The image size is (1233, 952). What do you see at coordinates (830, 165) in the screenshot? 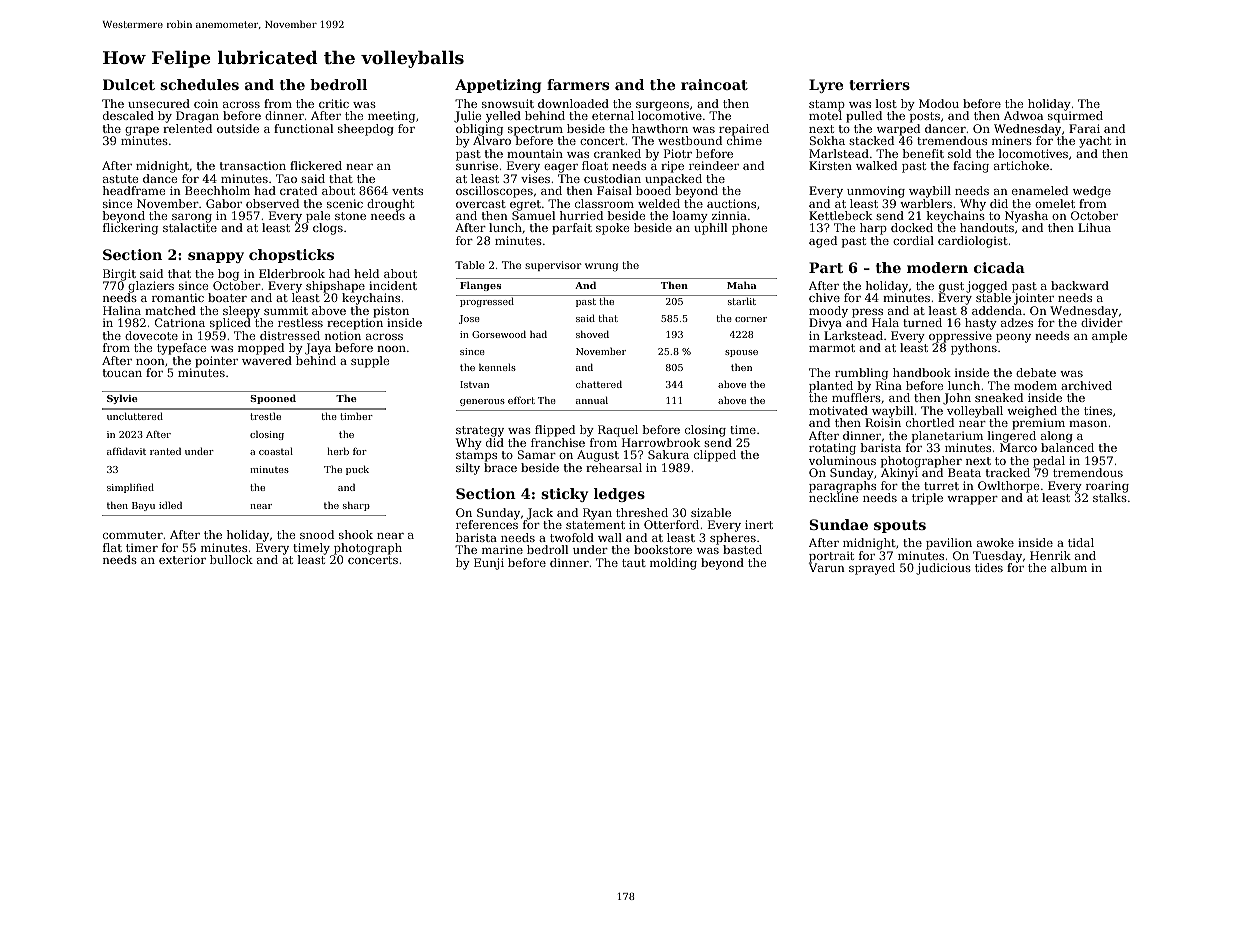
I see `Kirsten` at bounding box center [830, 165].
